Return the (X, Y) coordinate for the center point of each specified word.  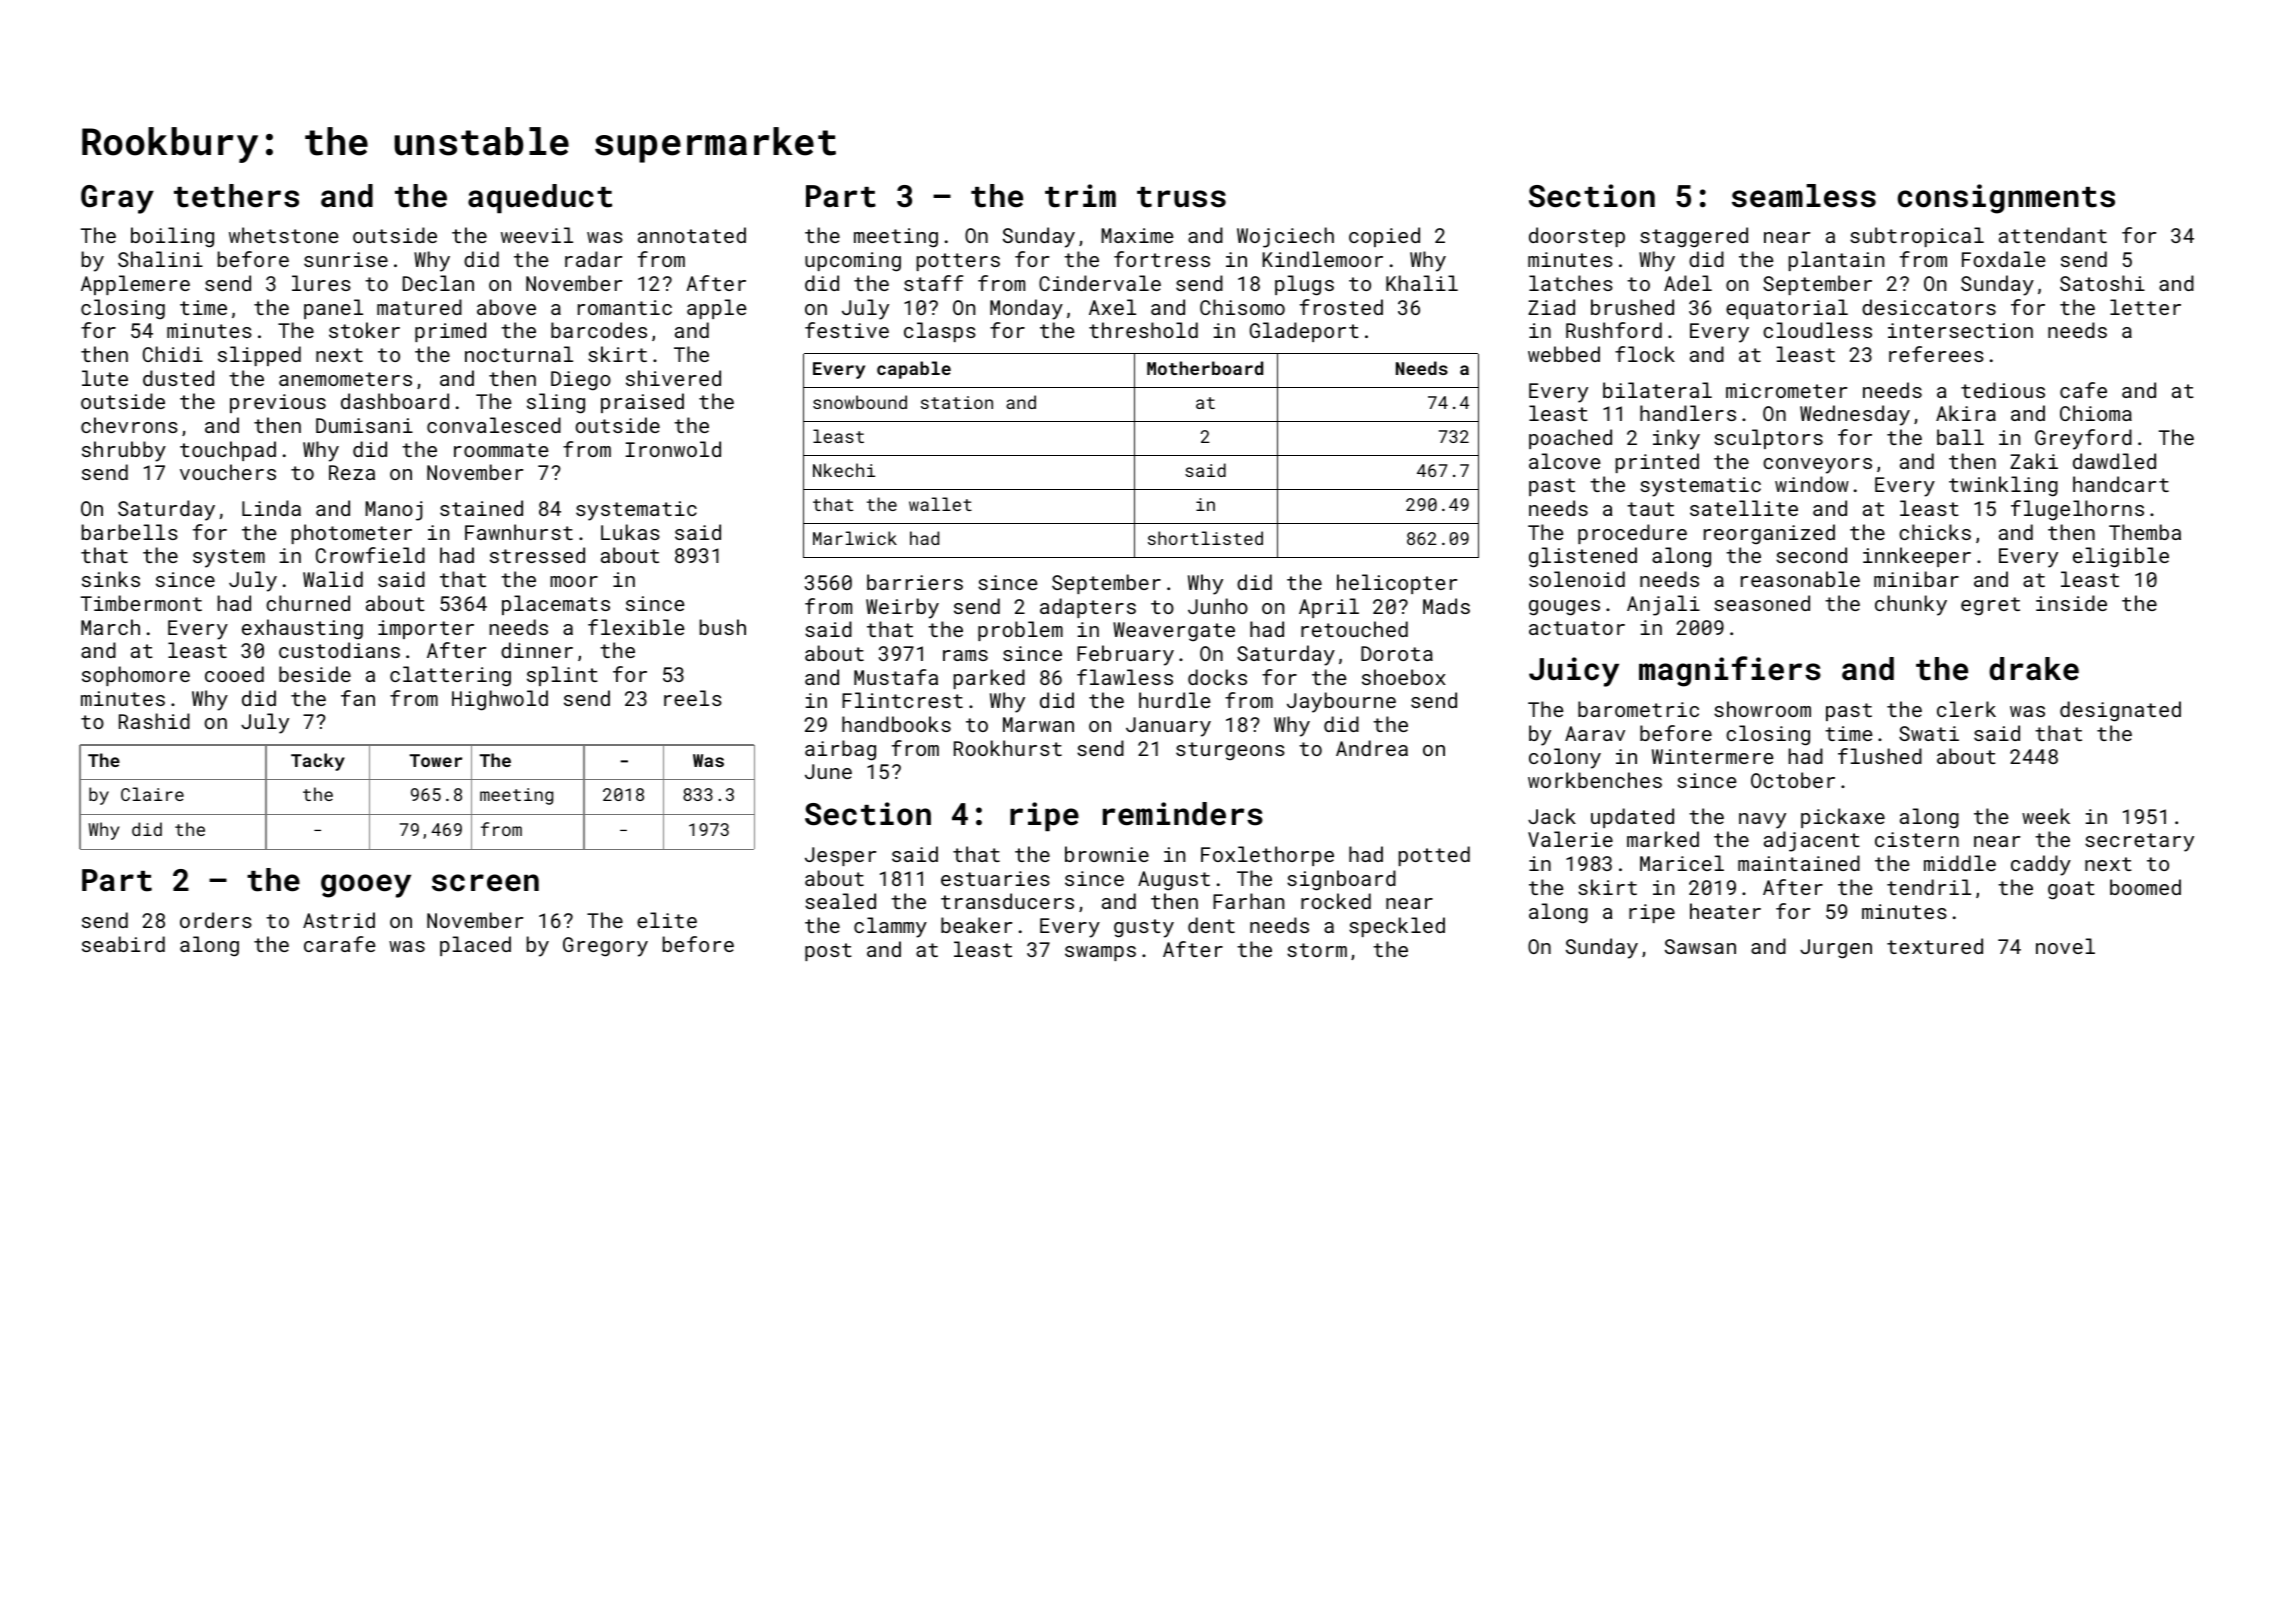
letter (2145, 307)
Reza (352, 472)
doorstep (1577, 237)
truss (1181, 197)
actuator (1577, 628)
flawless (1125, 677)
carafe (339, 944)
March (110, 627)
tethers (236, 196)
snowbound (860, 402)
